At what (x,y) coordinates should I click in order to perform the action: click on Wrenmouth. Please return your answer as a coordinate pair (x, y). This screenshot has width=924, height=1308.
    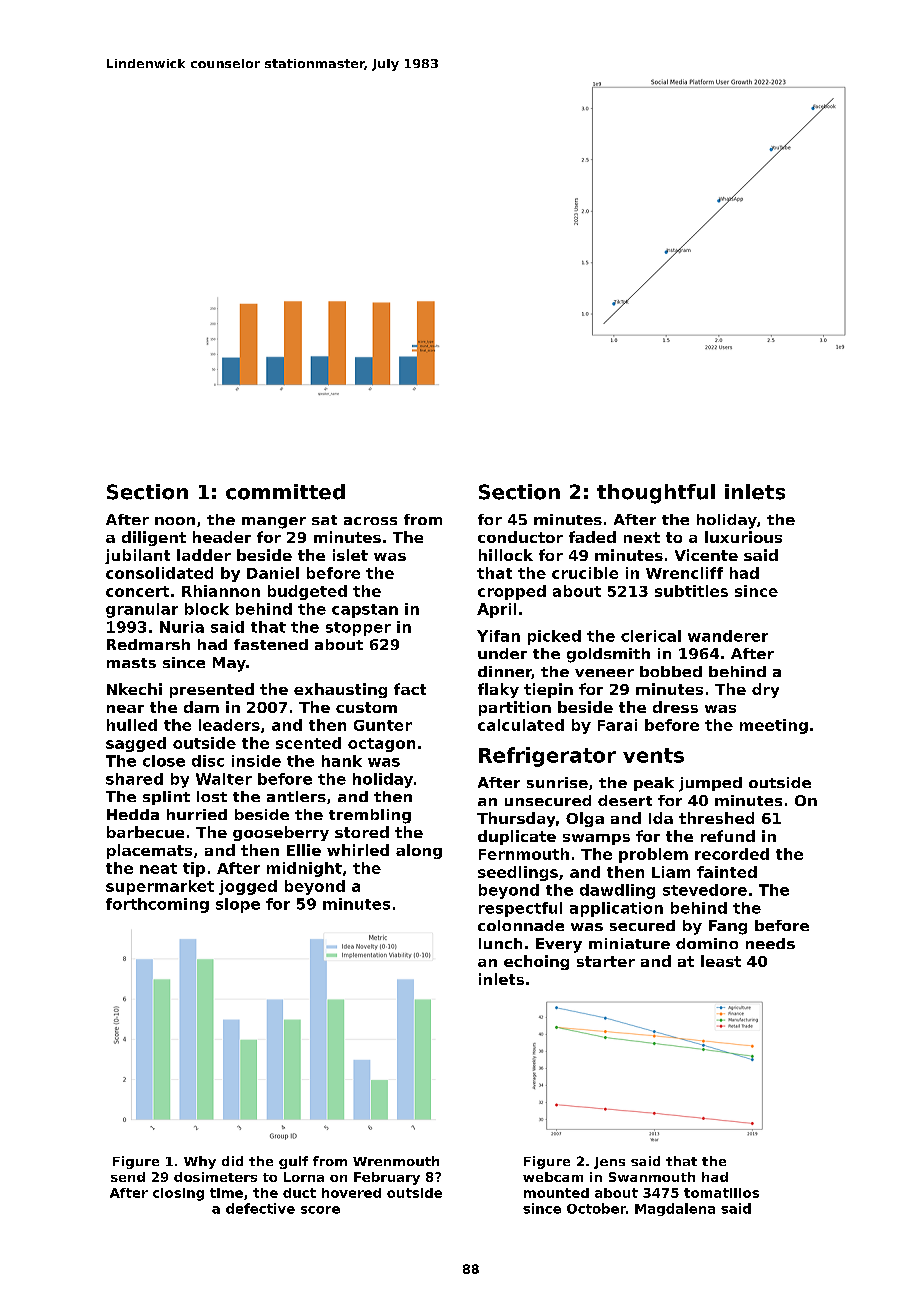
    Looking at the image, I should click on (396, 1161).
